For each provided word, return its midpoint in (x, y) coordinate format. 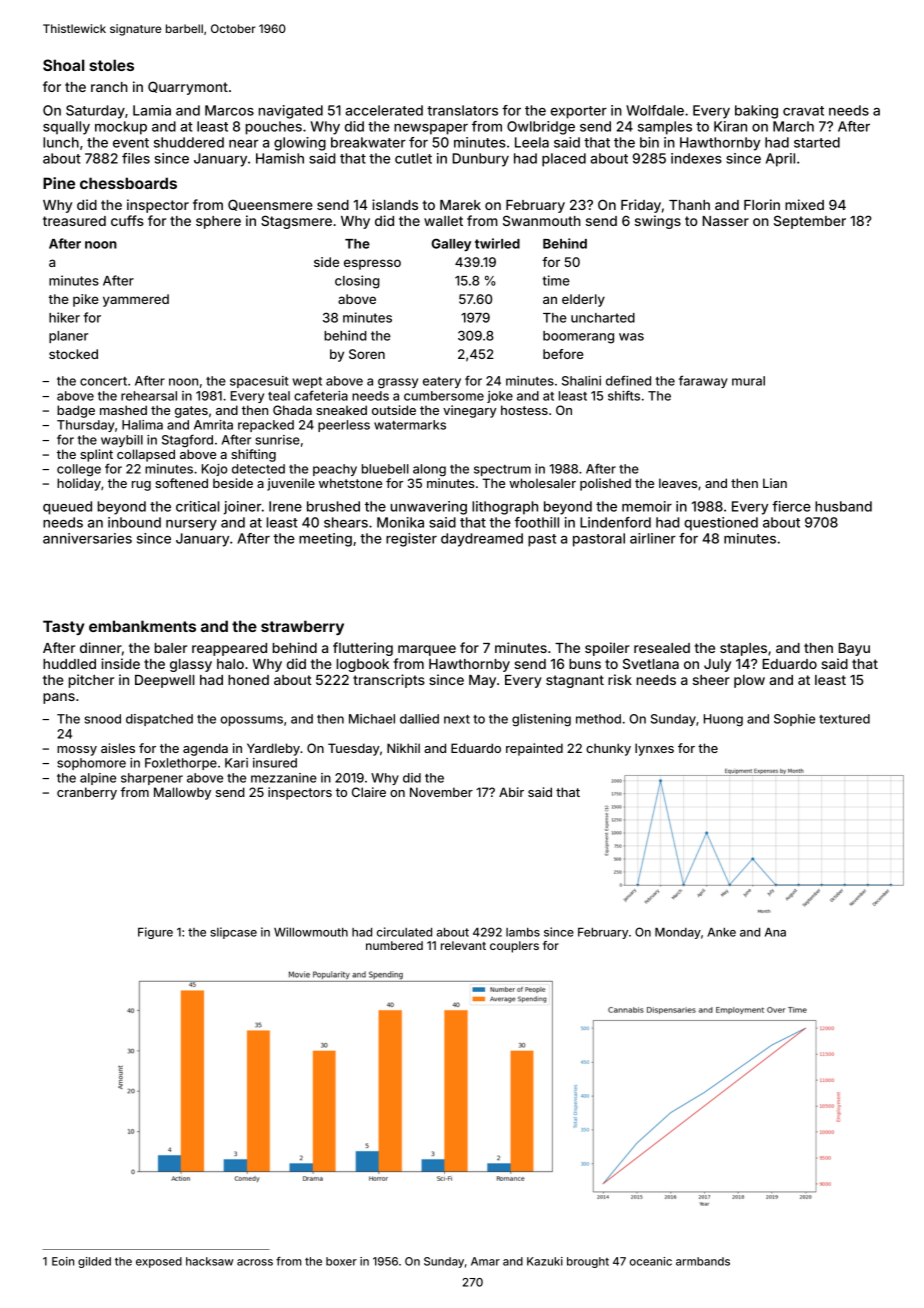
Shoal (63, 65)
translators (462, 110)
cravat (803, 111)
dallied (419, 719)
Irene (285, 506)
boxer (341, 1261)
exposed (159, 1262)
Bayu (854, 649)
